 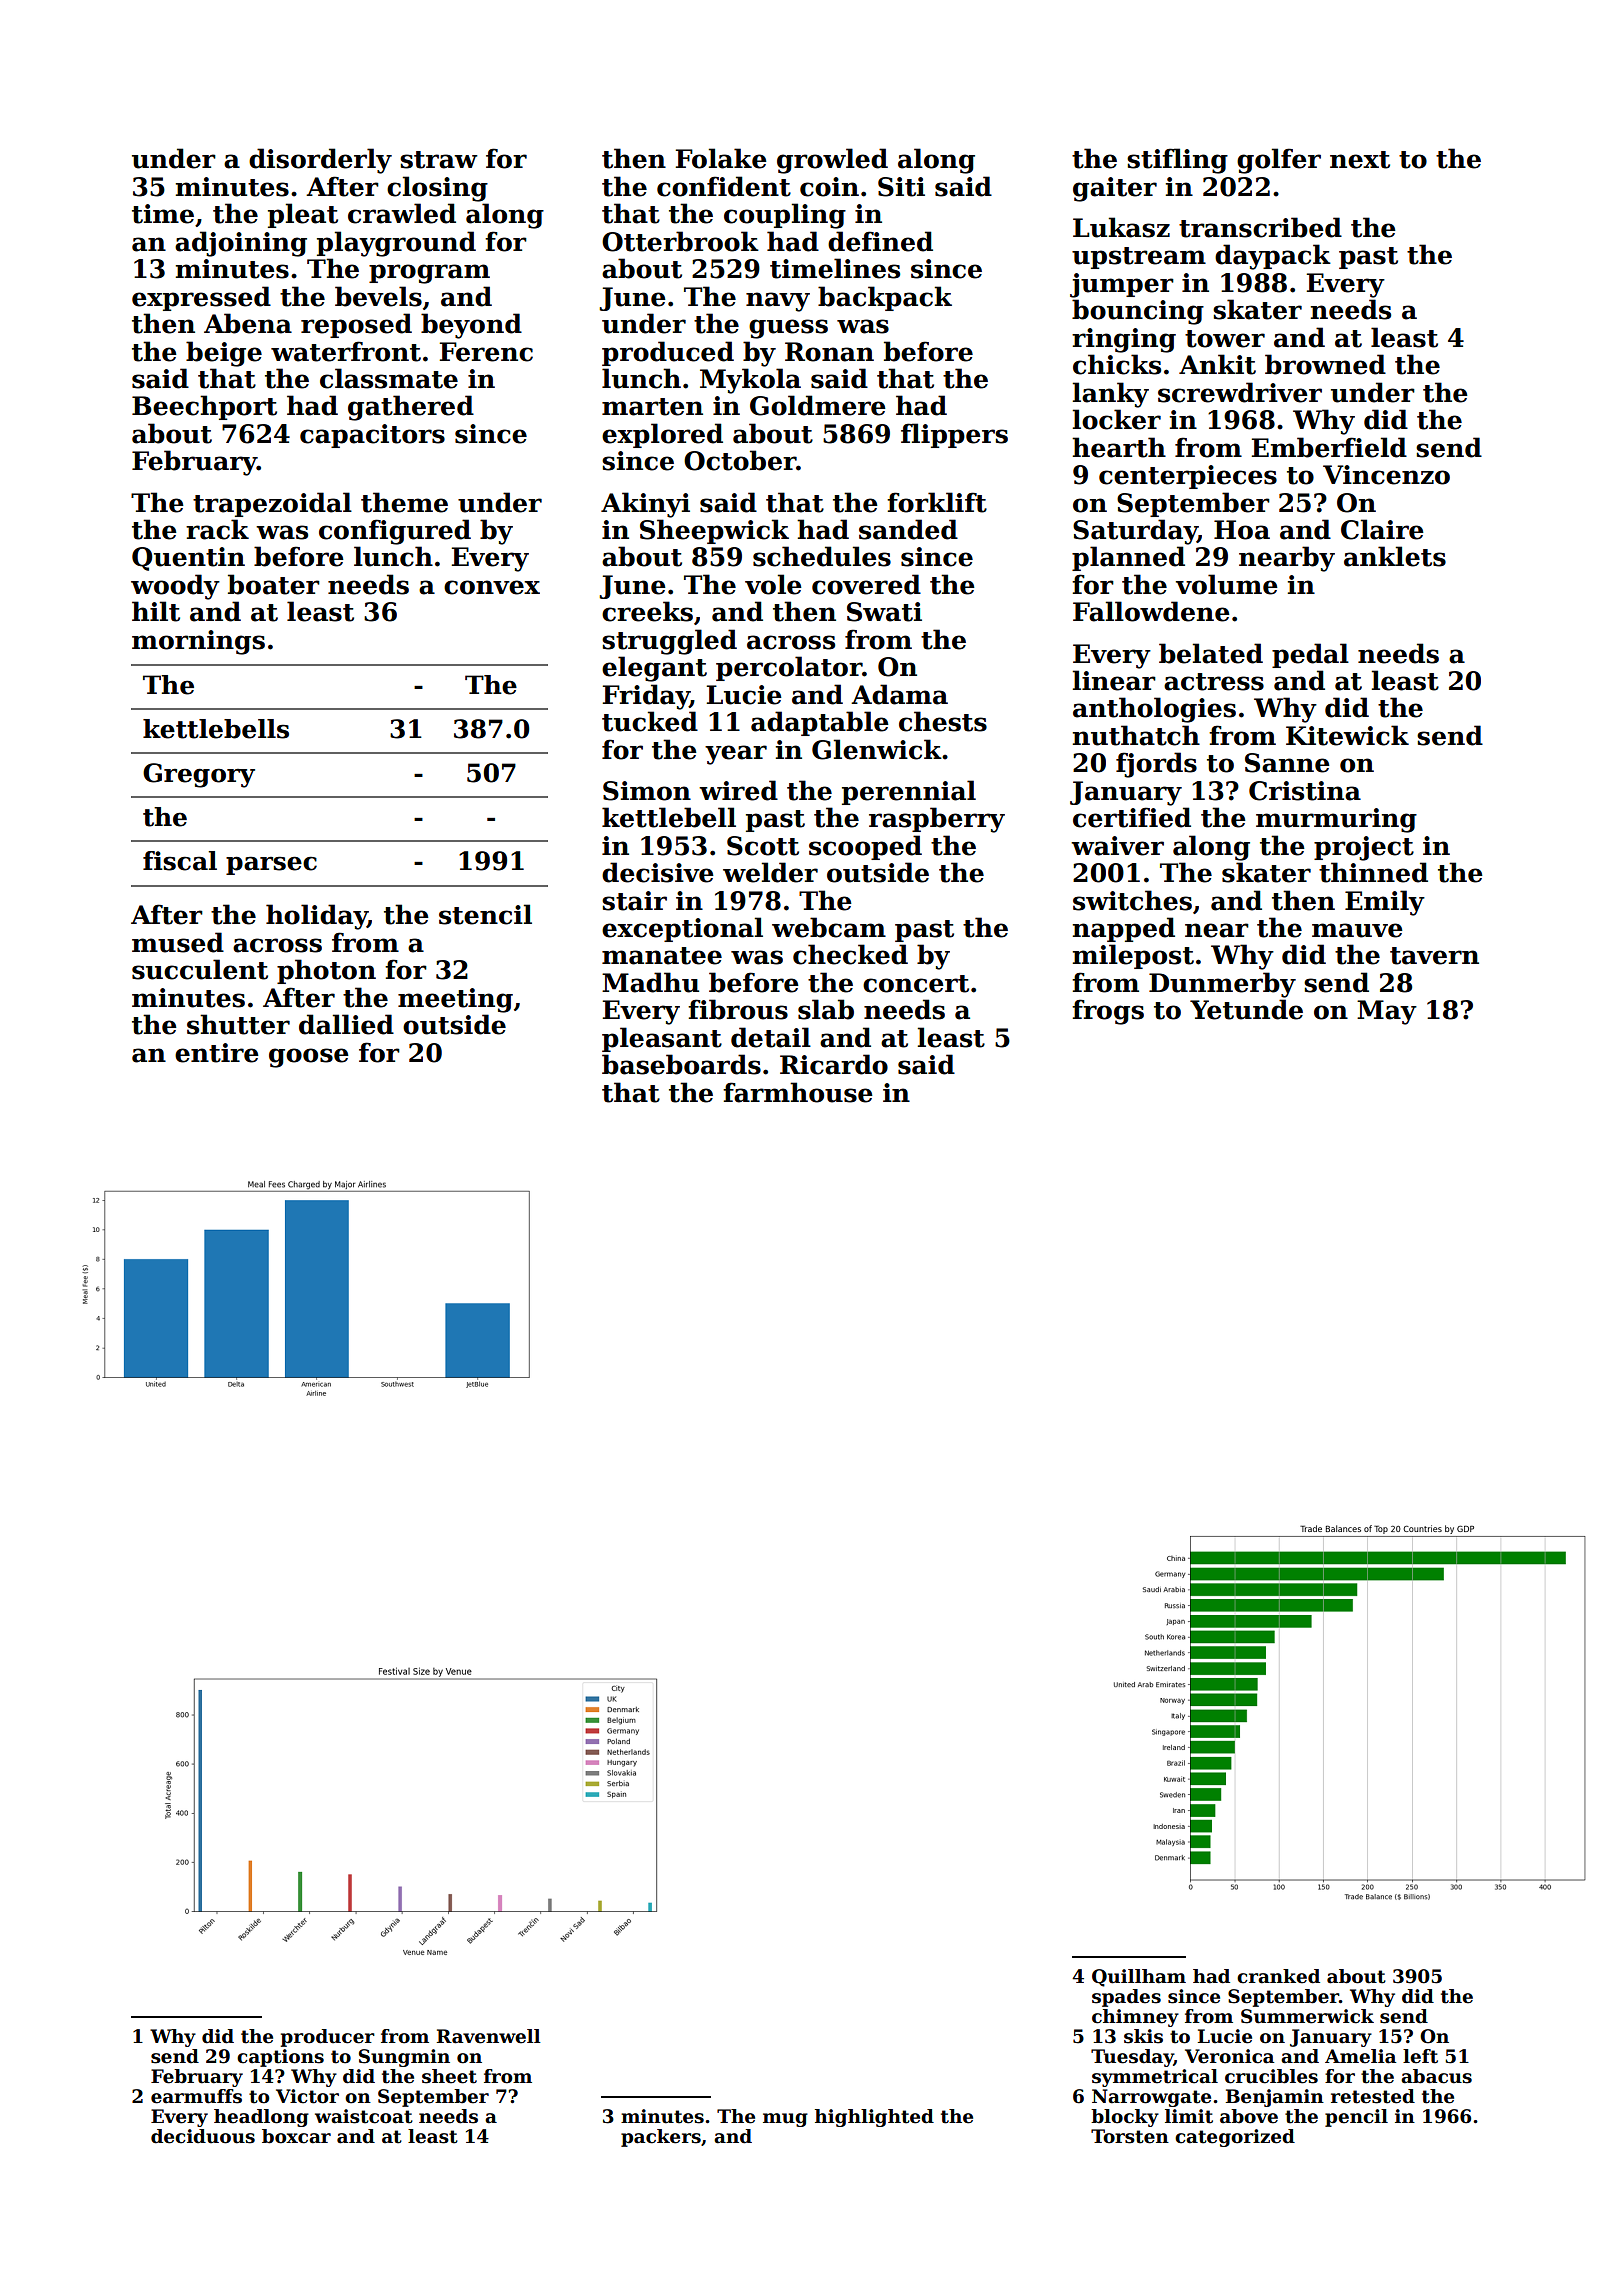 What do you see at coordinates (320, 161) in the screenshot?
I see `disorderly` at bounding box center [320, 161].
